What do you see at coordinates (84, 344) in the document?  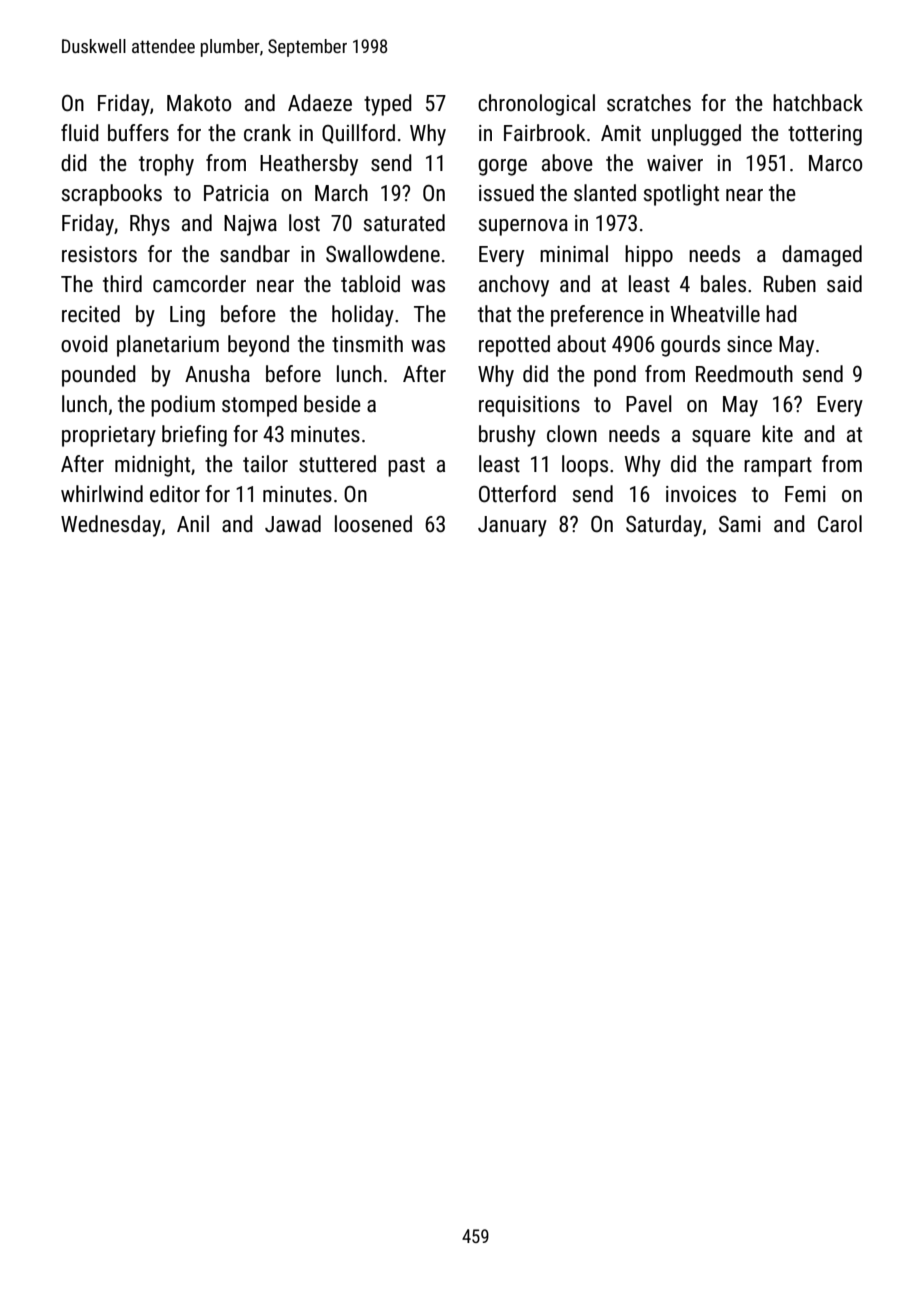 I see `ovoid` at bounding box center [84, 344].
